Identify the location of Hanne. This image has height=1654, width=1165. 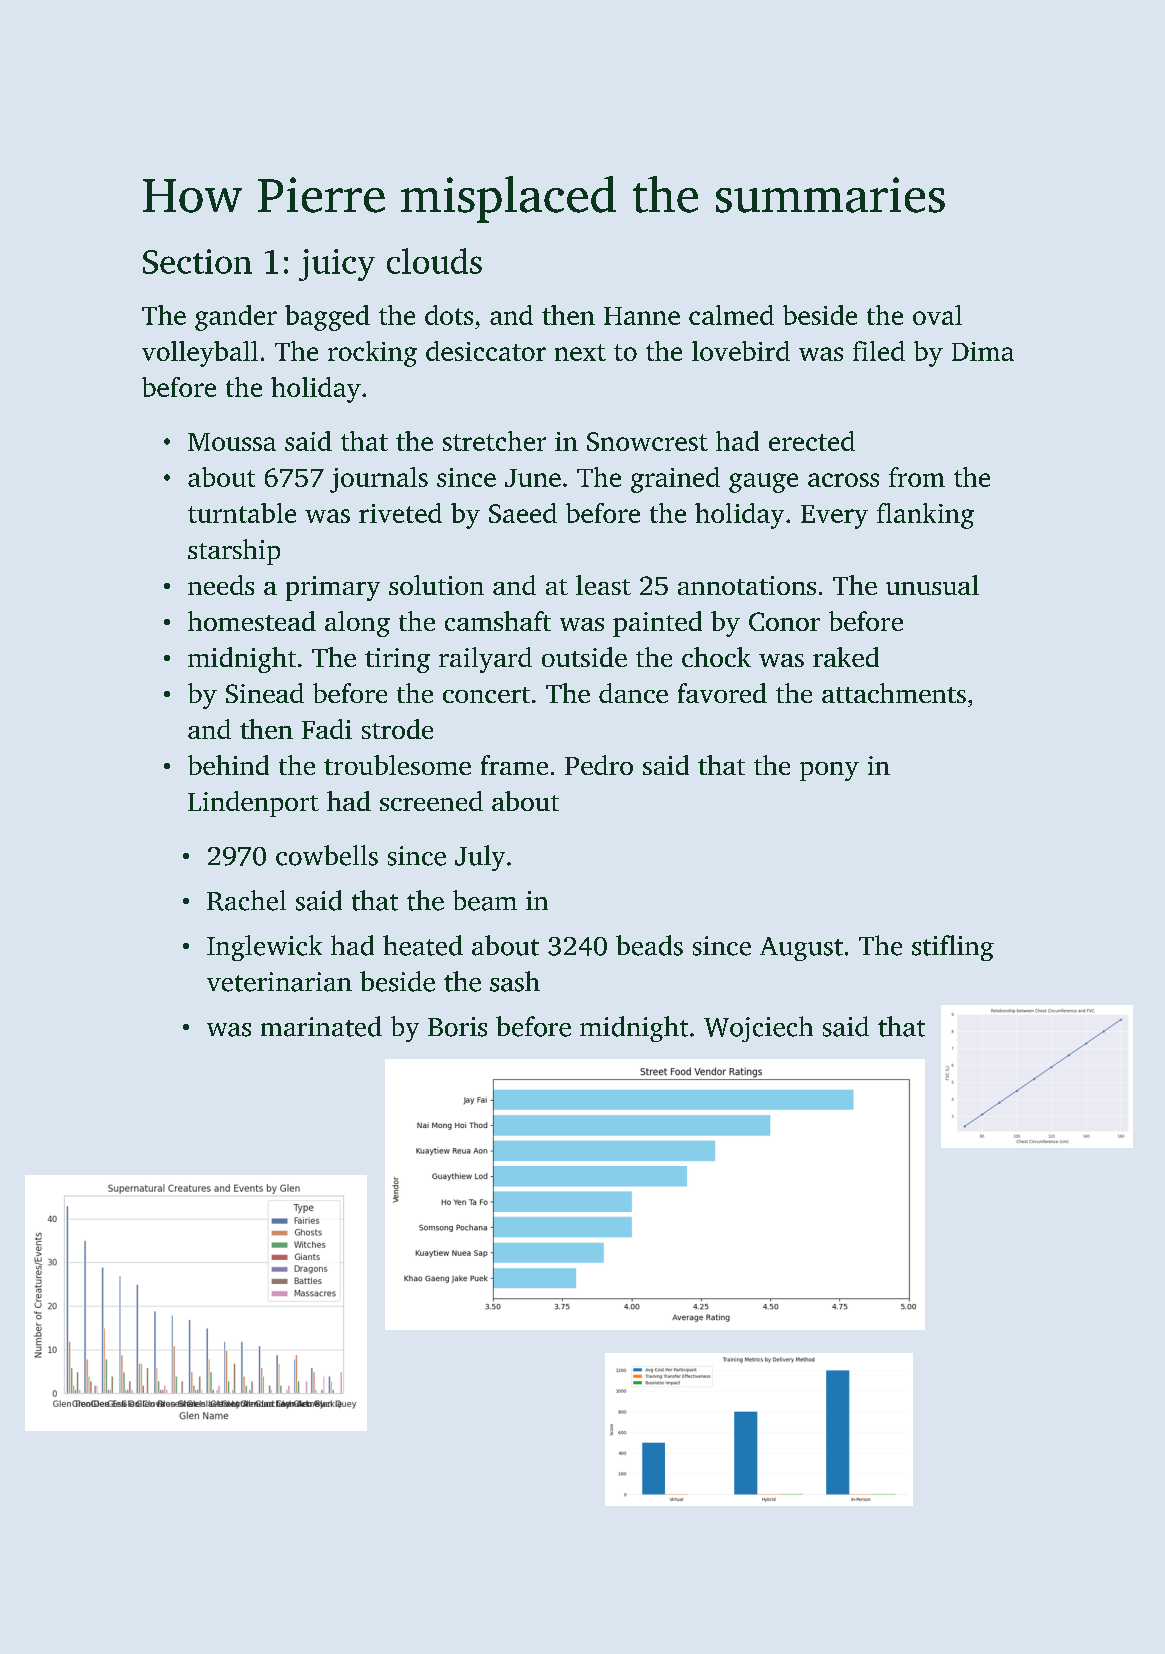
(642, 316).
